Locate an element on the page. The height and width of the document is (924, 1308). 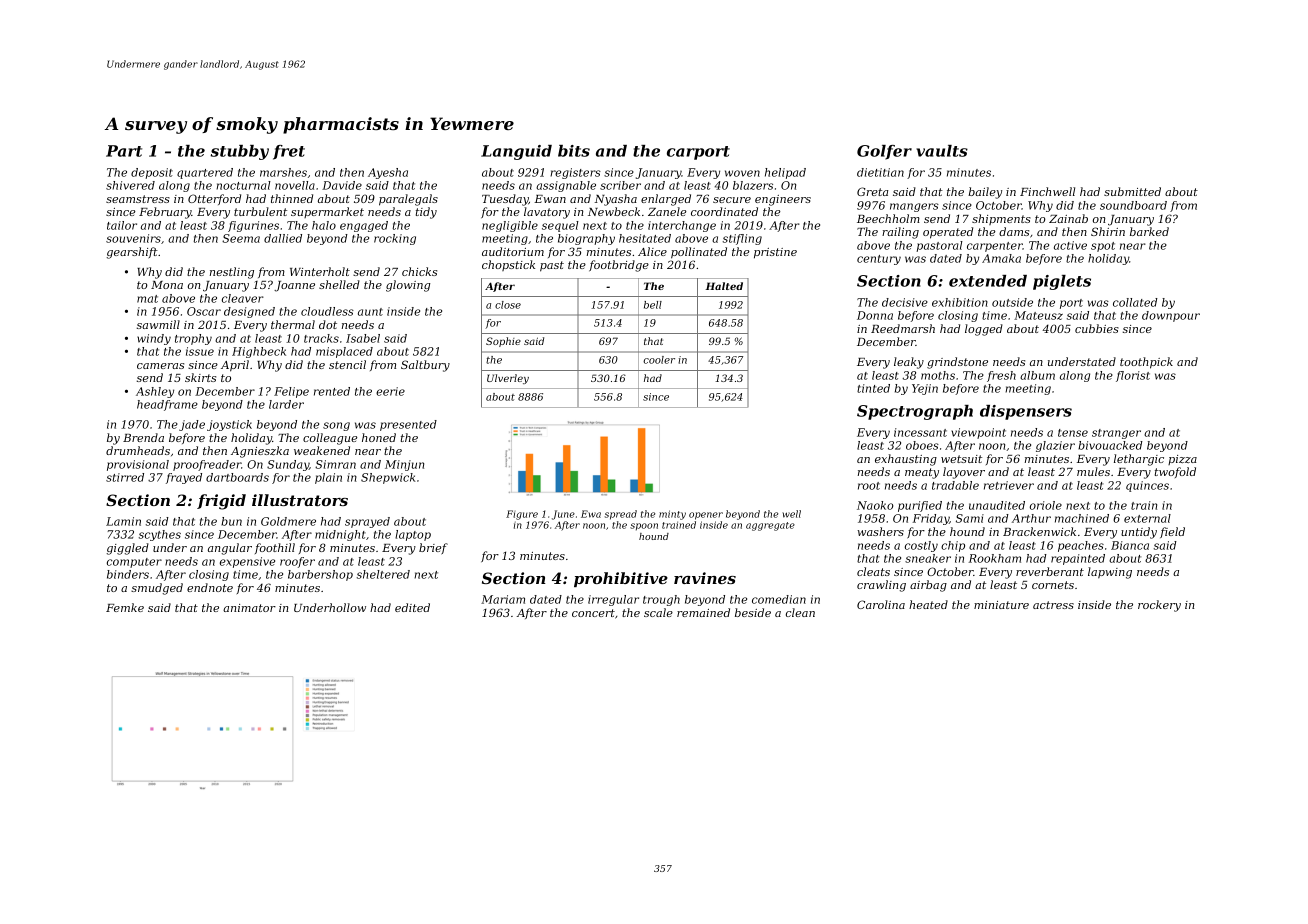
tinted is located at coordinates (873, 388).
